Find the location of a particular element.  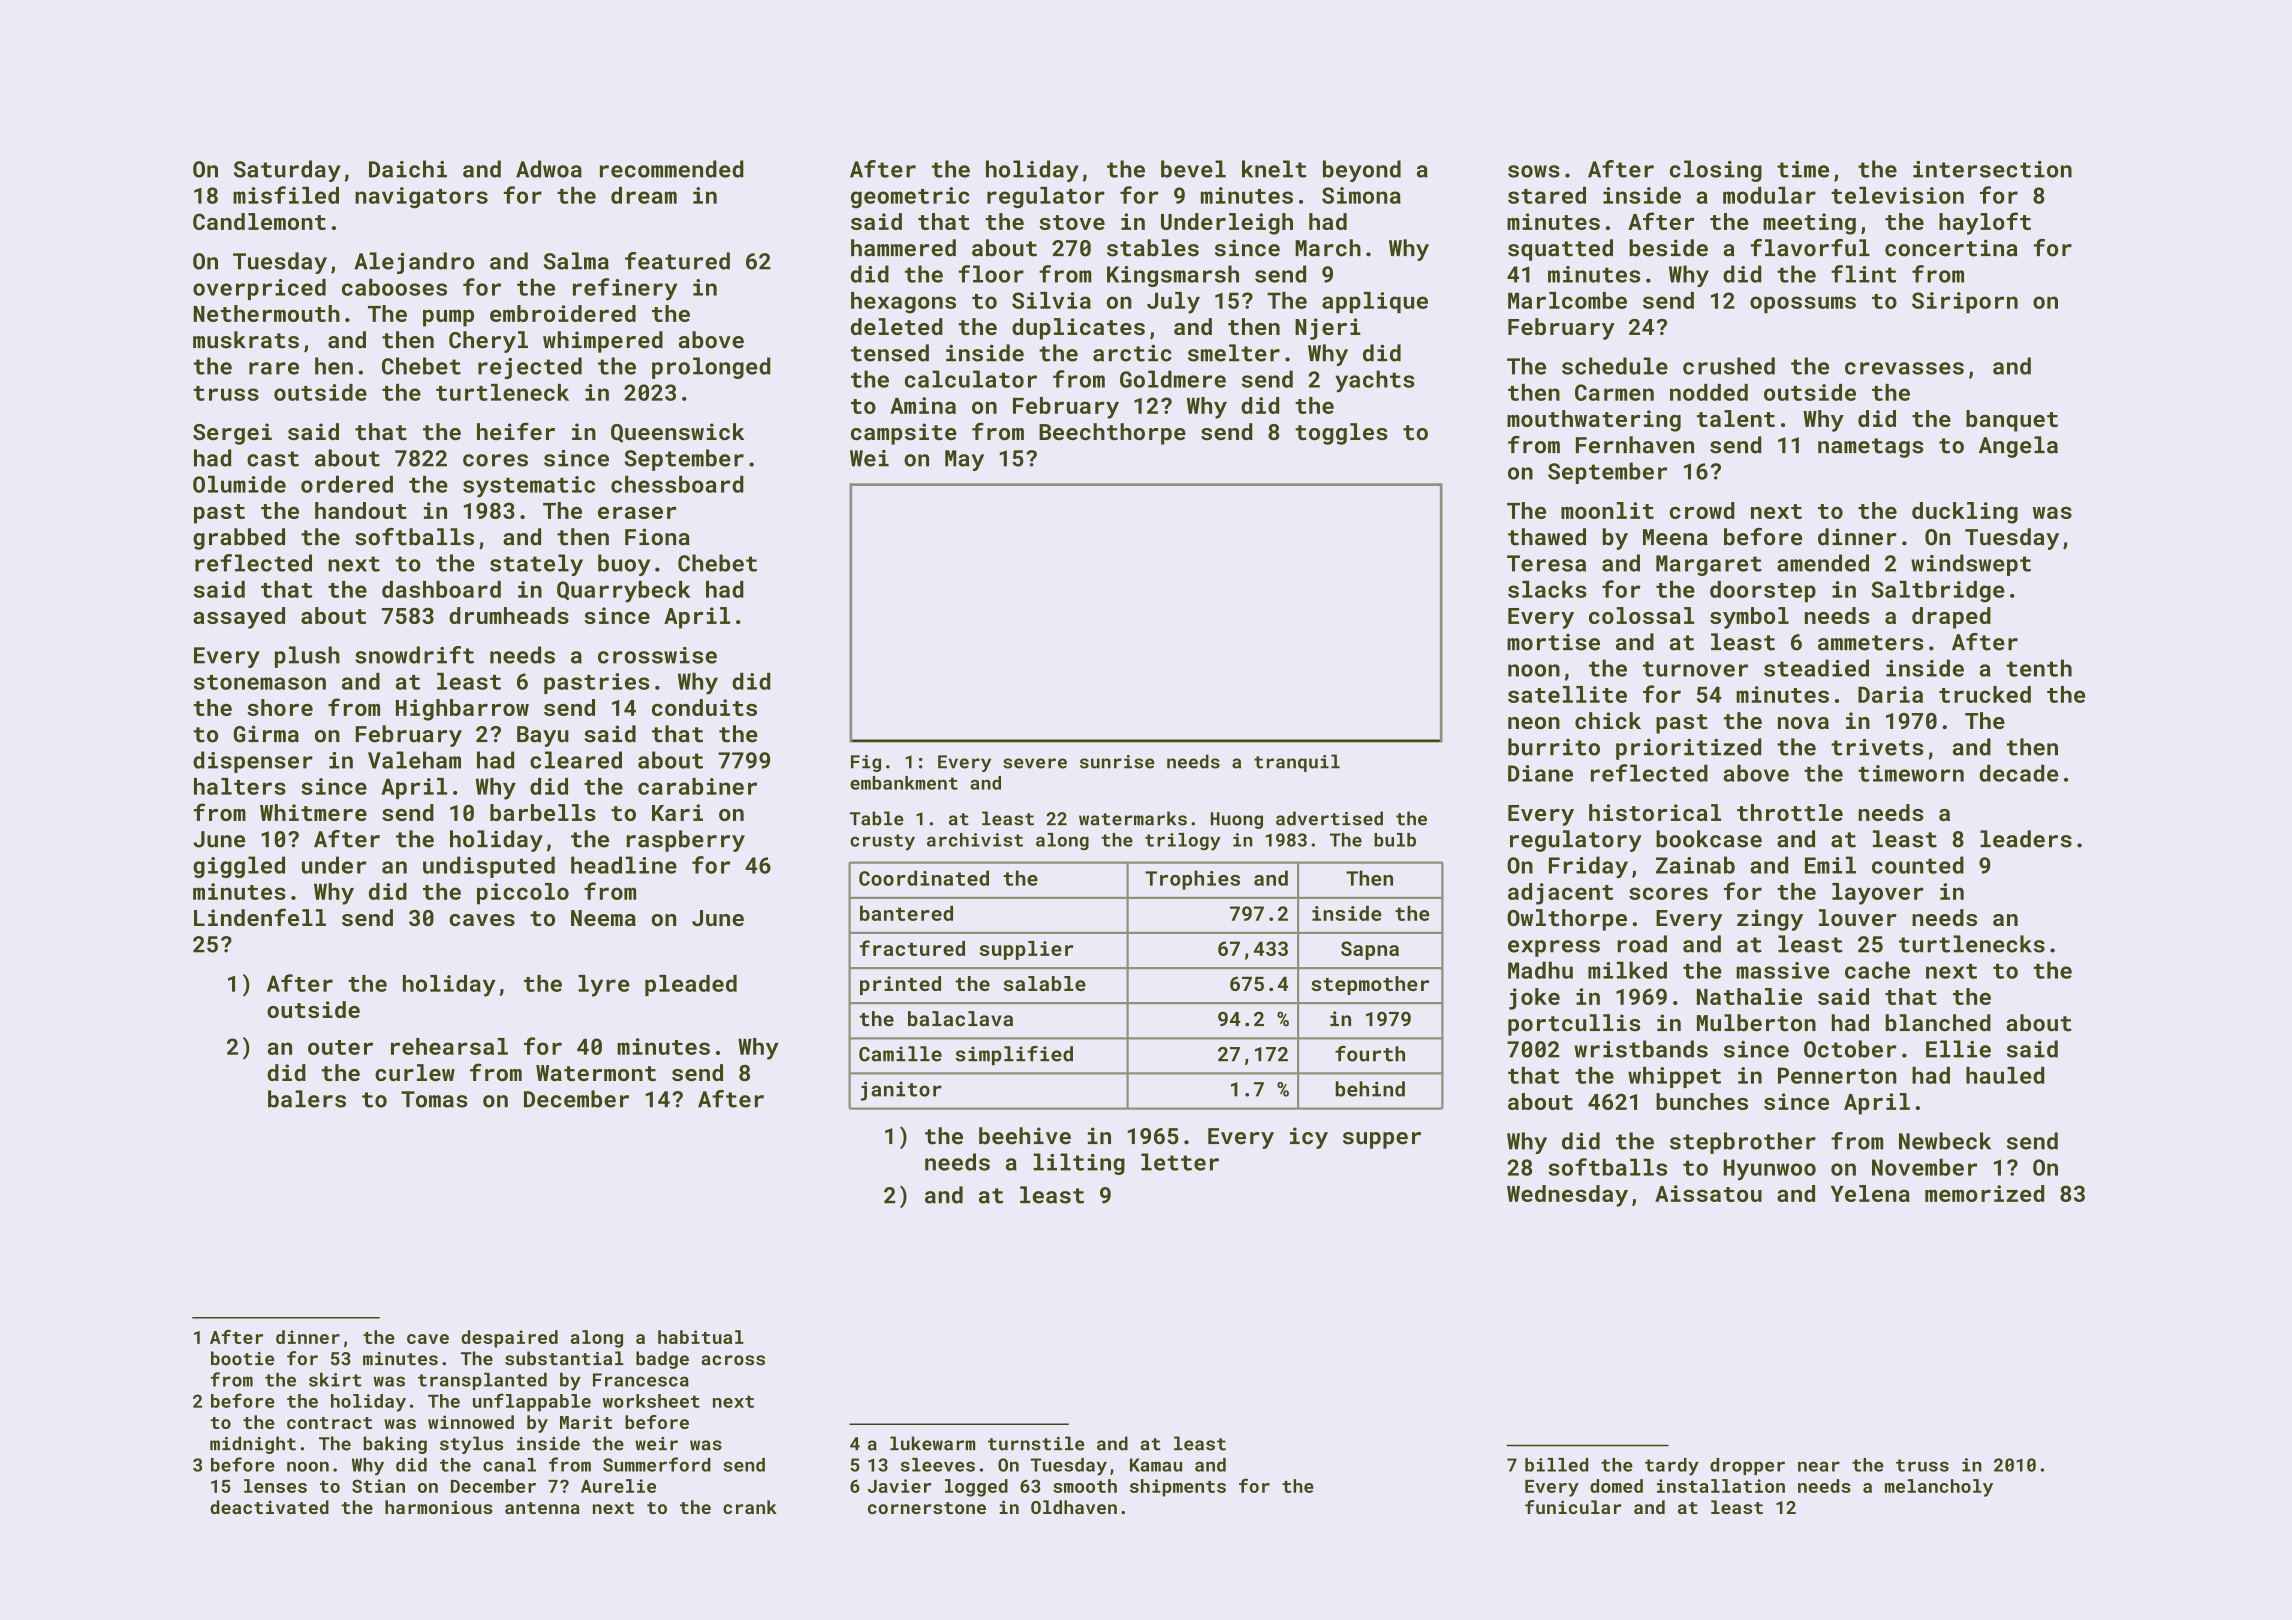

stepbrother is located at coordinates (1743, 1143).
